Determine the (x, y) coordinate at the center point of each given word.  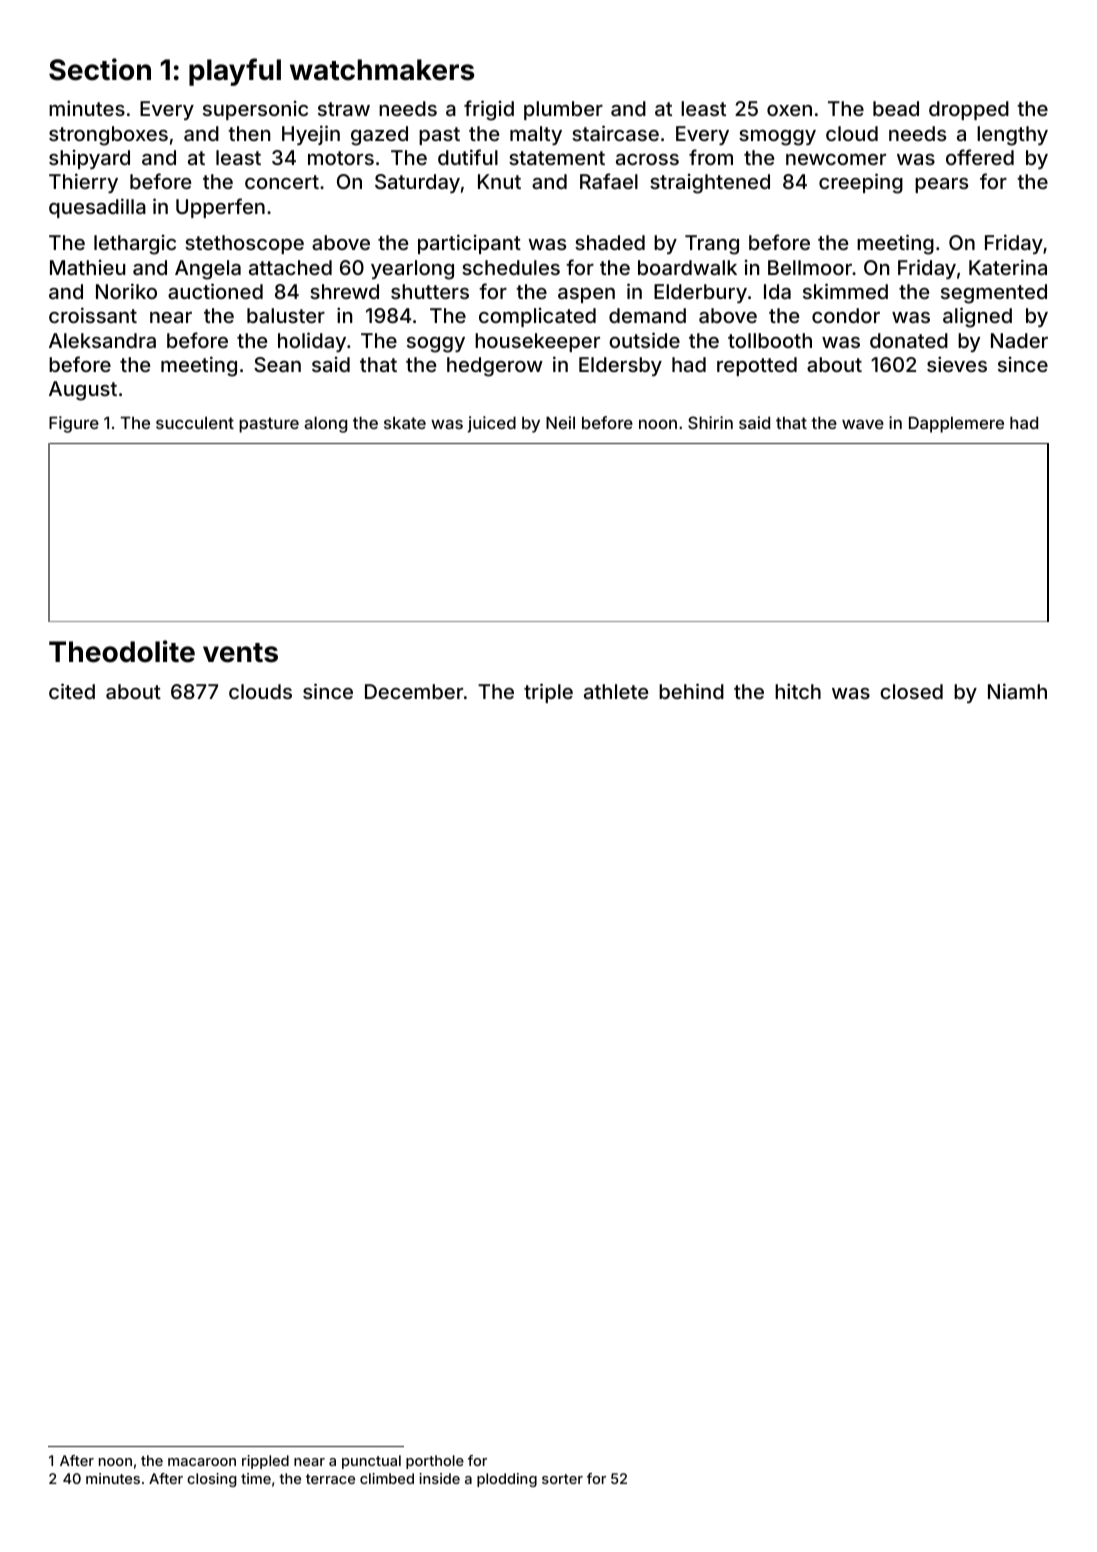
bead (896, 108)
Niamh (1017, 691)
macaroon (202, 1462)
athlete (616, 691)
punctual (371, 1462)
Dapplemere (956, 424)
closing (211, 1480)
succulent (195, 422)
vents (240, 653)
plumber (563, 110)
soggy (436, 345)
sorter (562, 1479)
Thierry (83, 183)
